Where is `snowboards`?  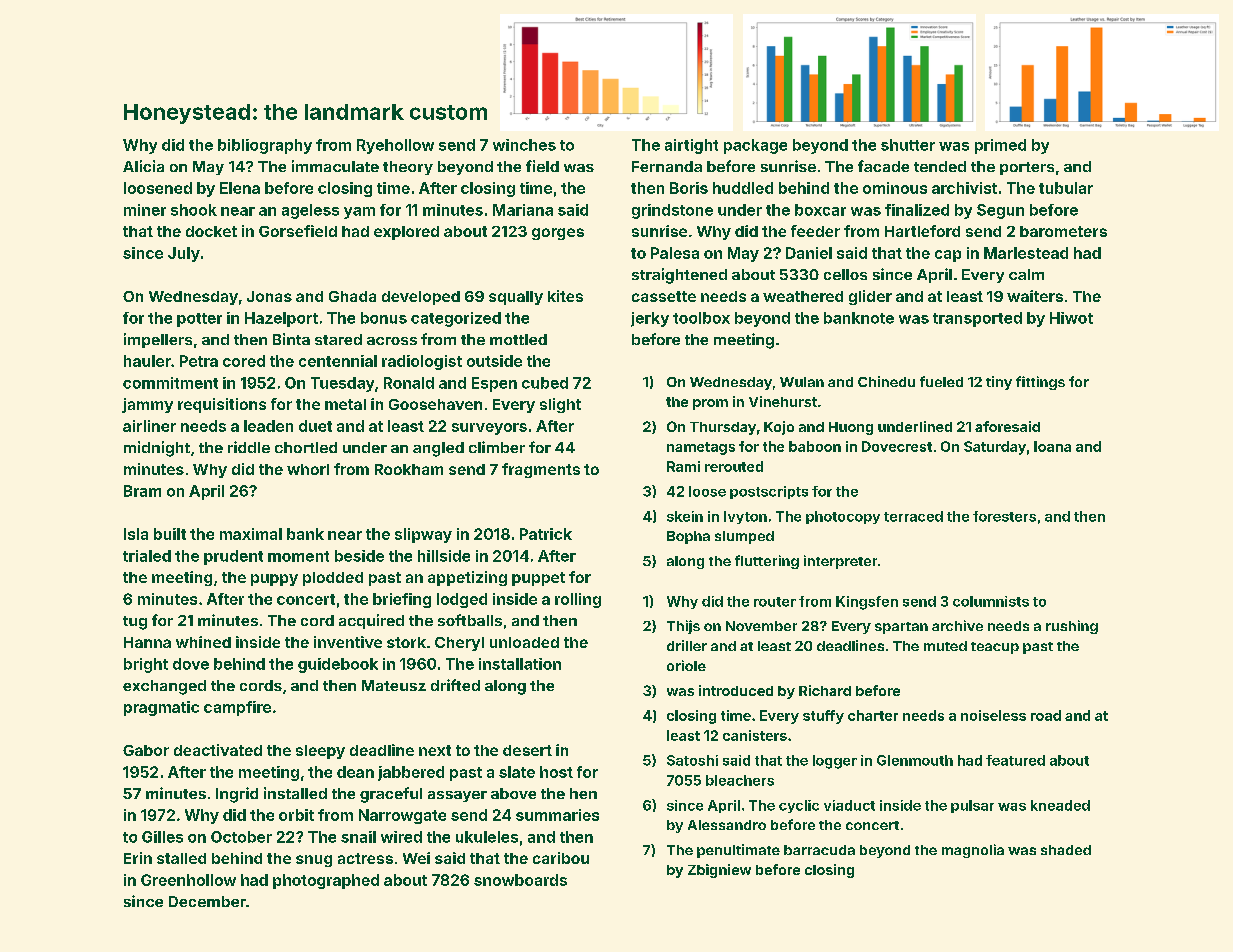
snowboards is located at coordinates (520, 880).
